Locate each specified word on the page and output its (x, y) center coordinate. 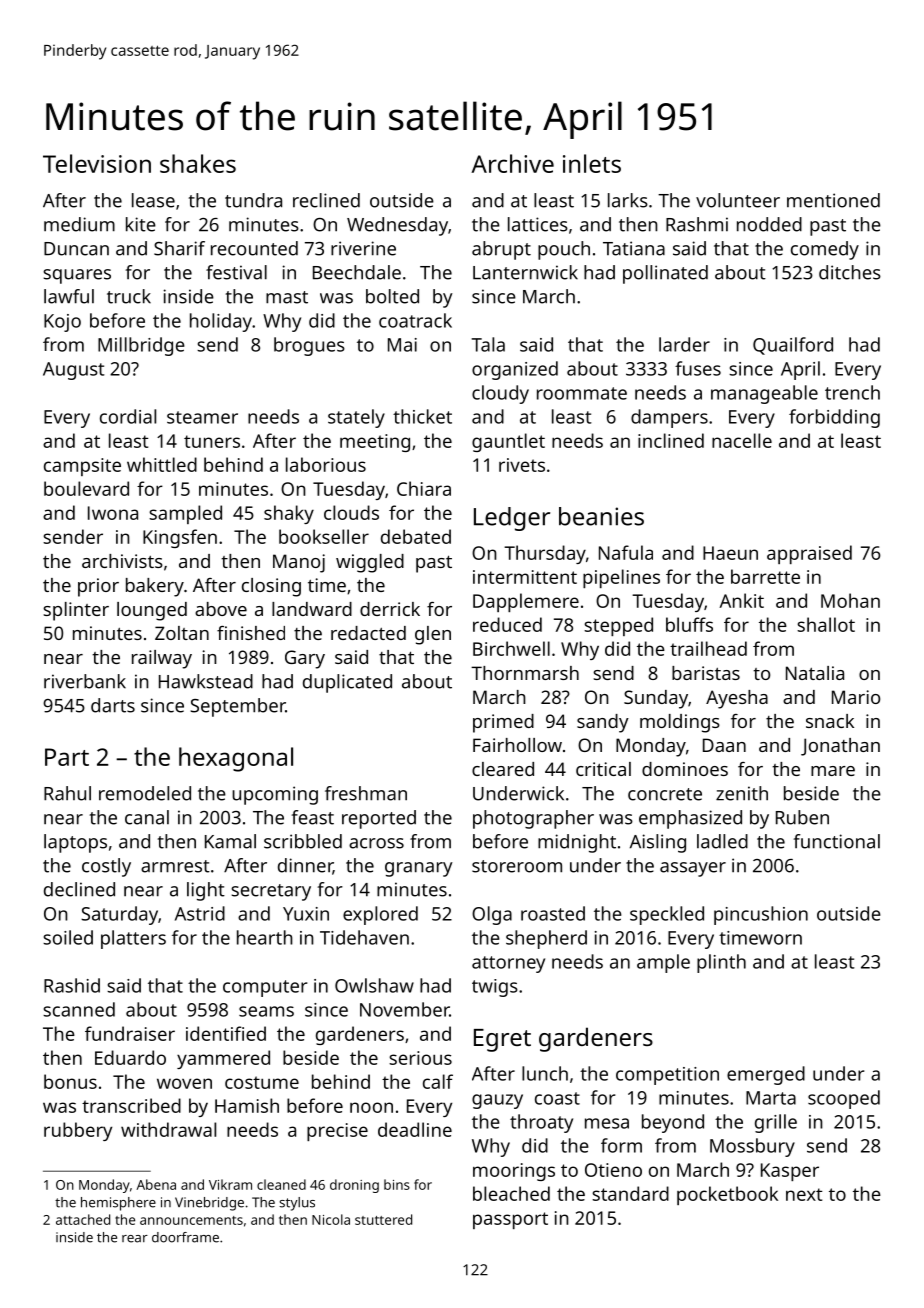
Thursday (545, 554)
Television (97, 163)
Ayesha (737, 699)
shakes (198, 163)
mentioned (833, 200)
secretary (271, 892)
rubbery (78, 1131)
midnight (577, 843)
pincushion (761, 915)
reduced (507, 624)
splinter (76, 611)
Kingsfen (180, 538)
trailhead (708, 648)
